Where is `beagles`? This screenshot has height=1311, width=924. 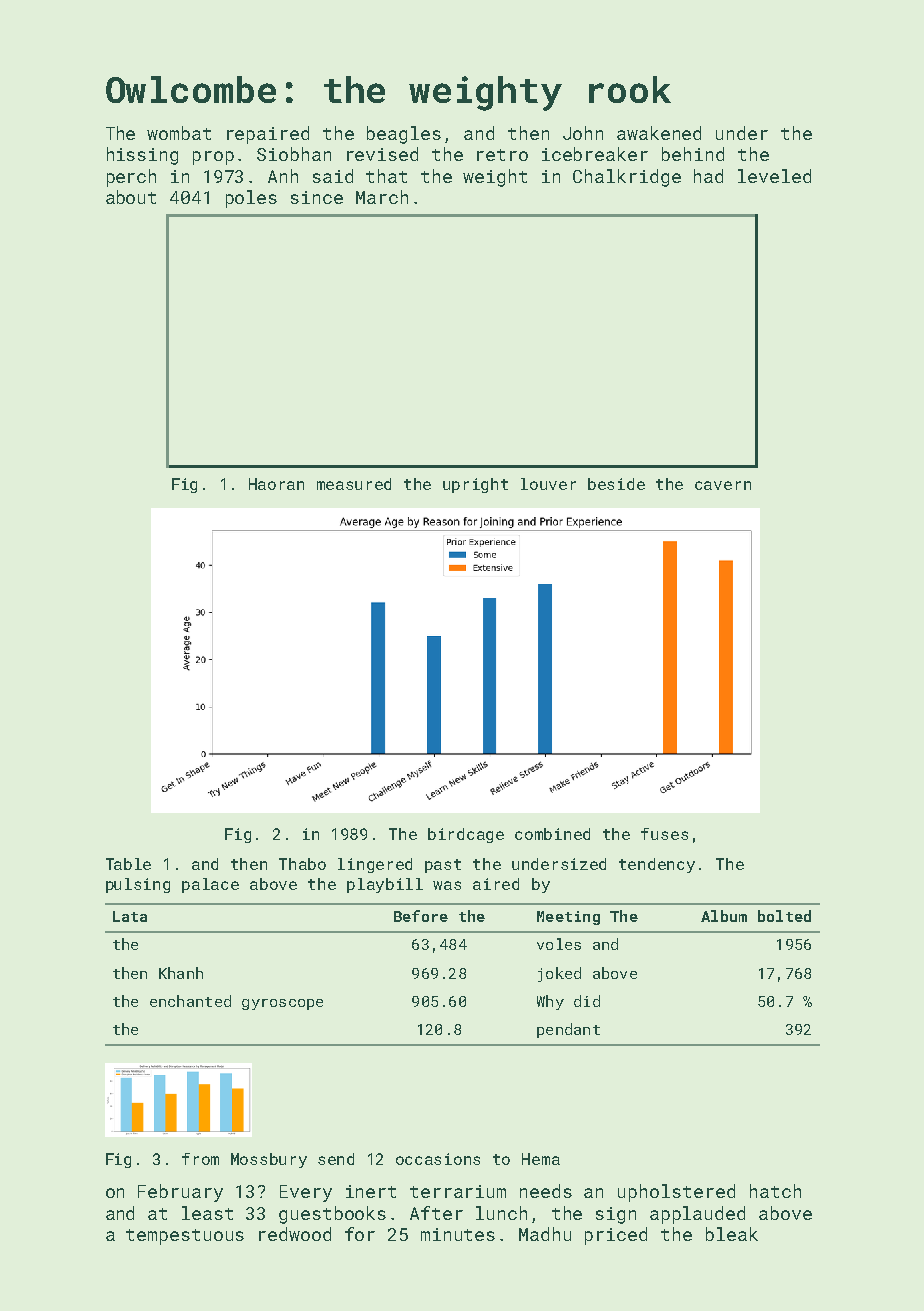 beagles is located at coordinates (404, 135).
